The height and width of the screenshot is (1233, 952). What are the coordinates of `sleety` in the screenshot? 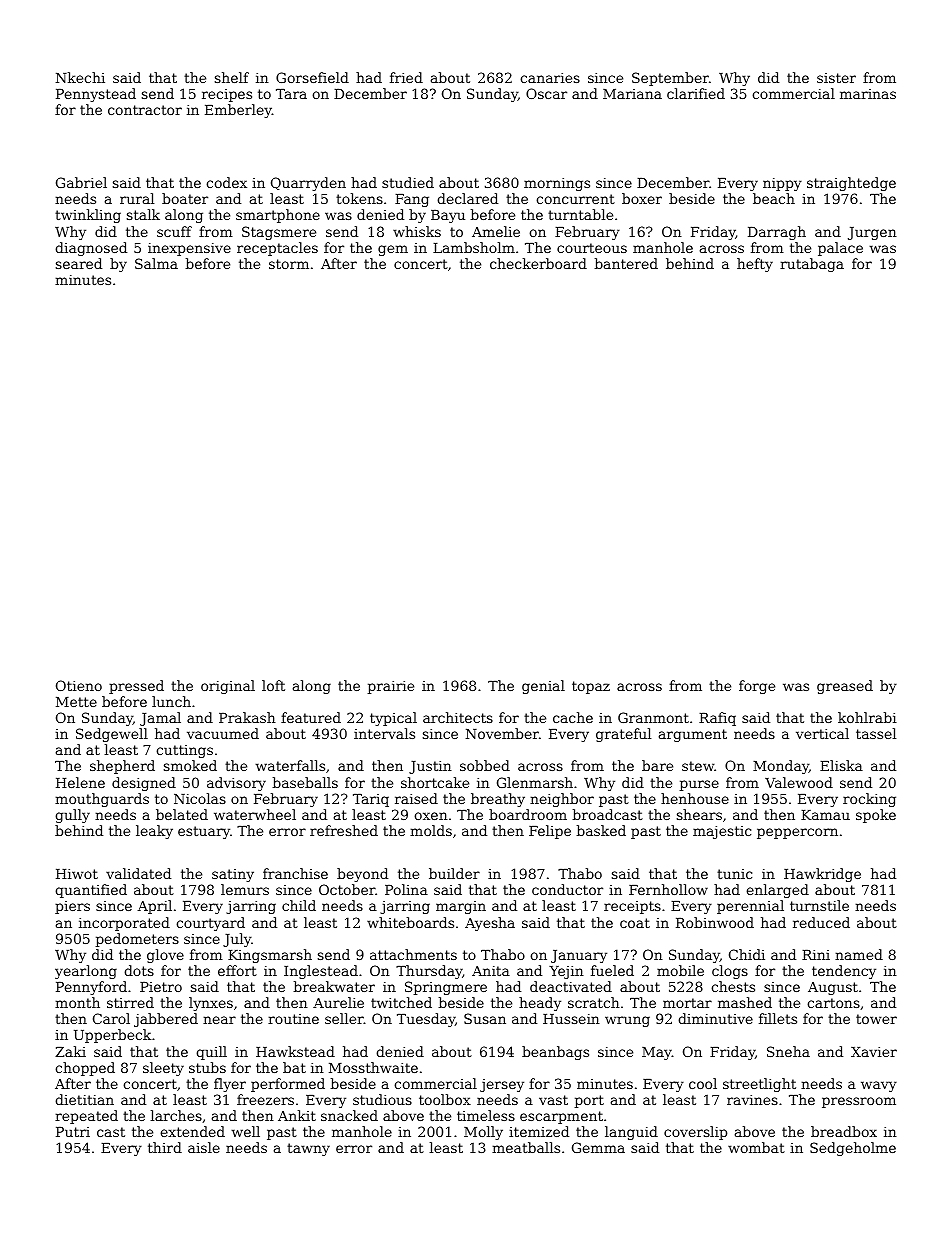 It's located at (163, 1069).
